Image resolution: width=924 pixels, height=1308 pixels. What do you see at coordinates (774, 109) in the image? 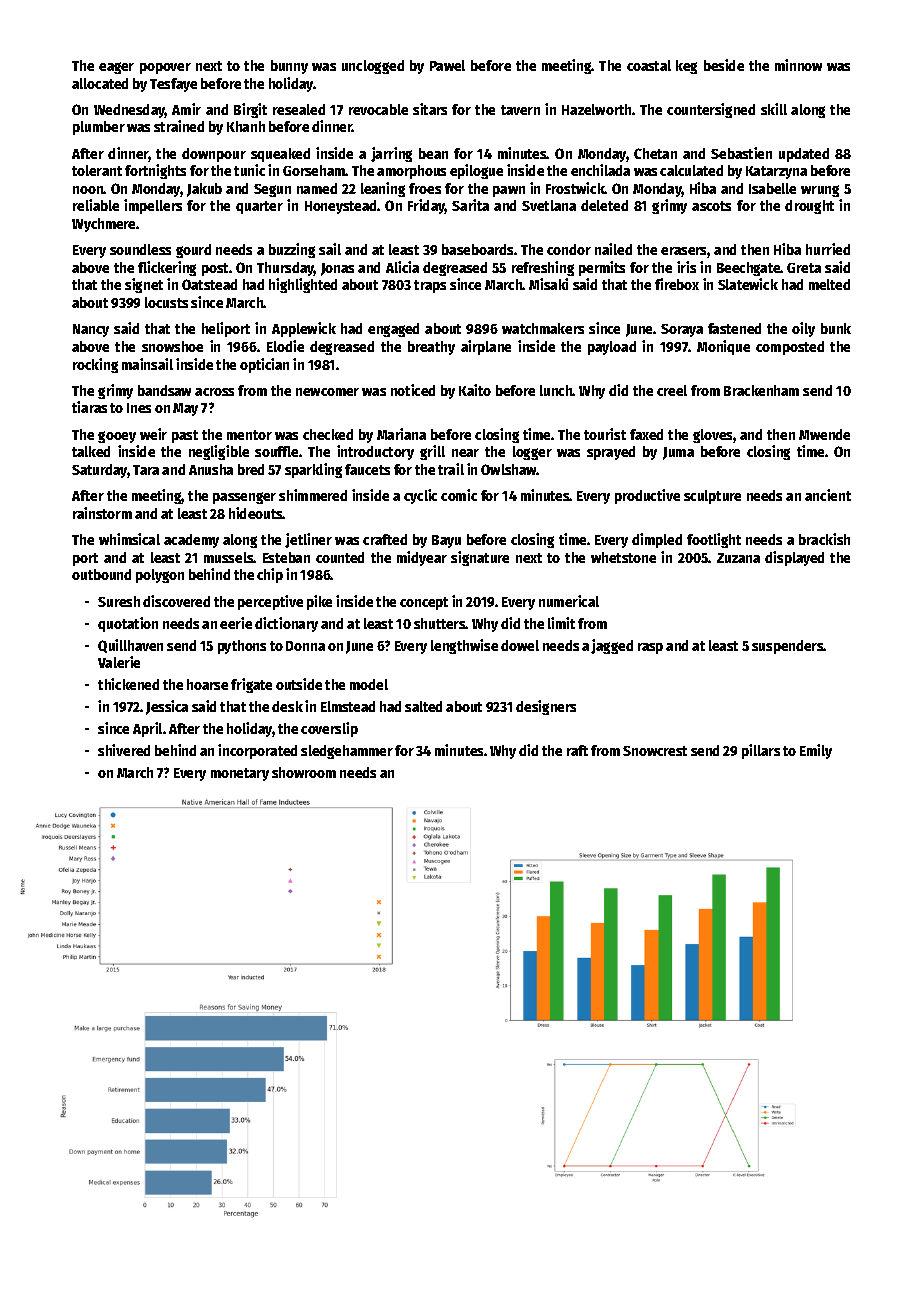
I see `skill` at bounding box center [774, 109].
